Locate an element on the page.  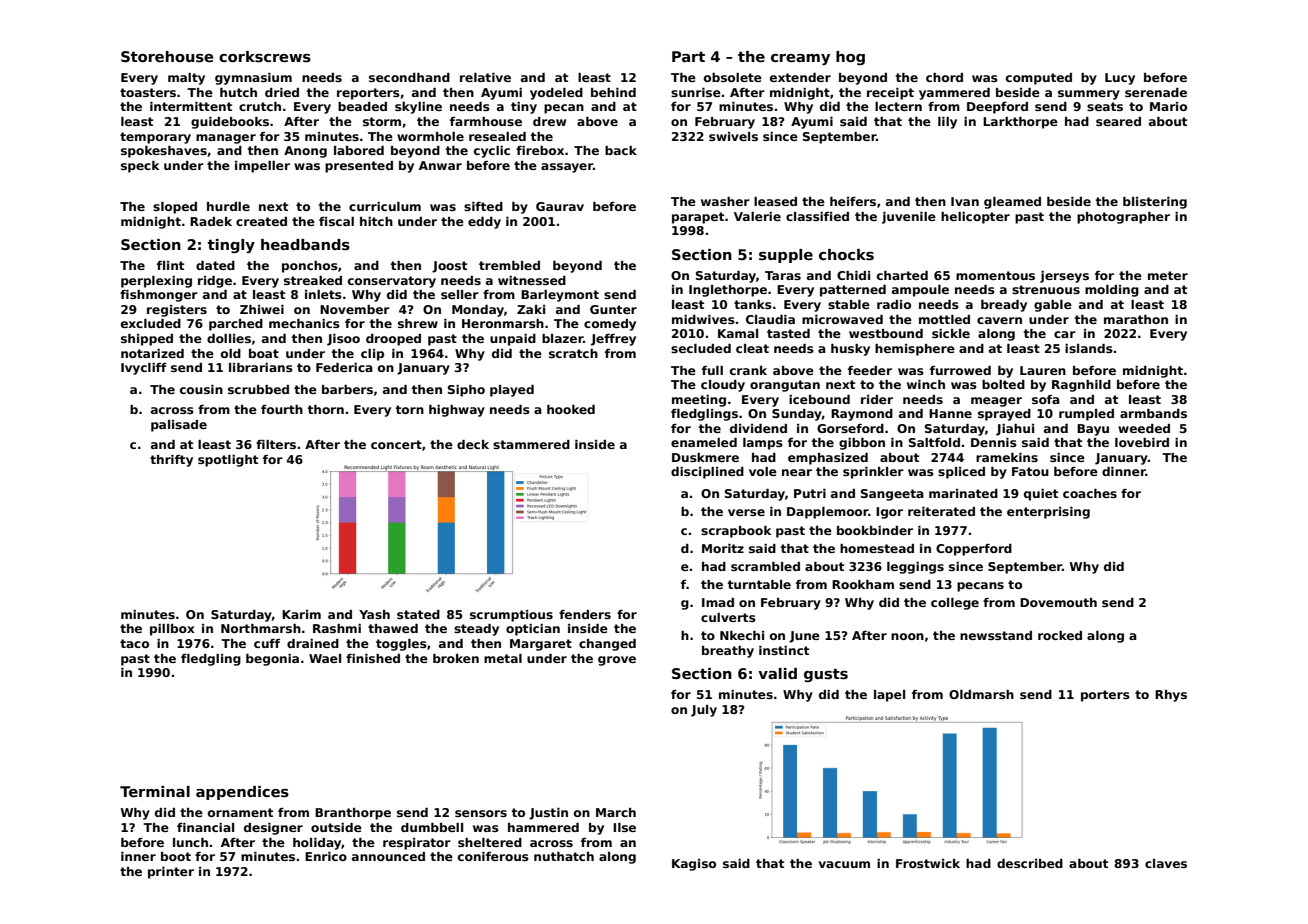
hemisphere is located at coordinates (915, 350).
